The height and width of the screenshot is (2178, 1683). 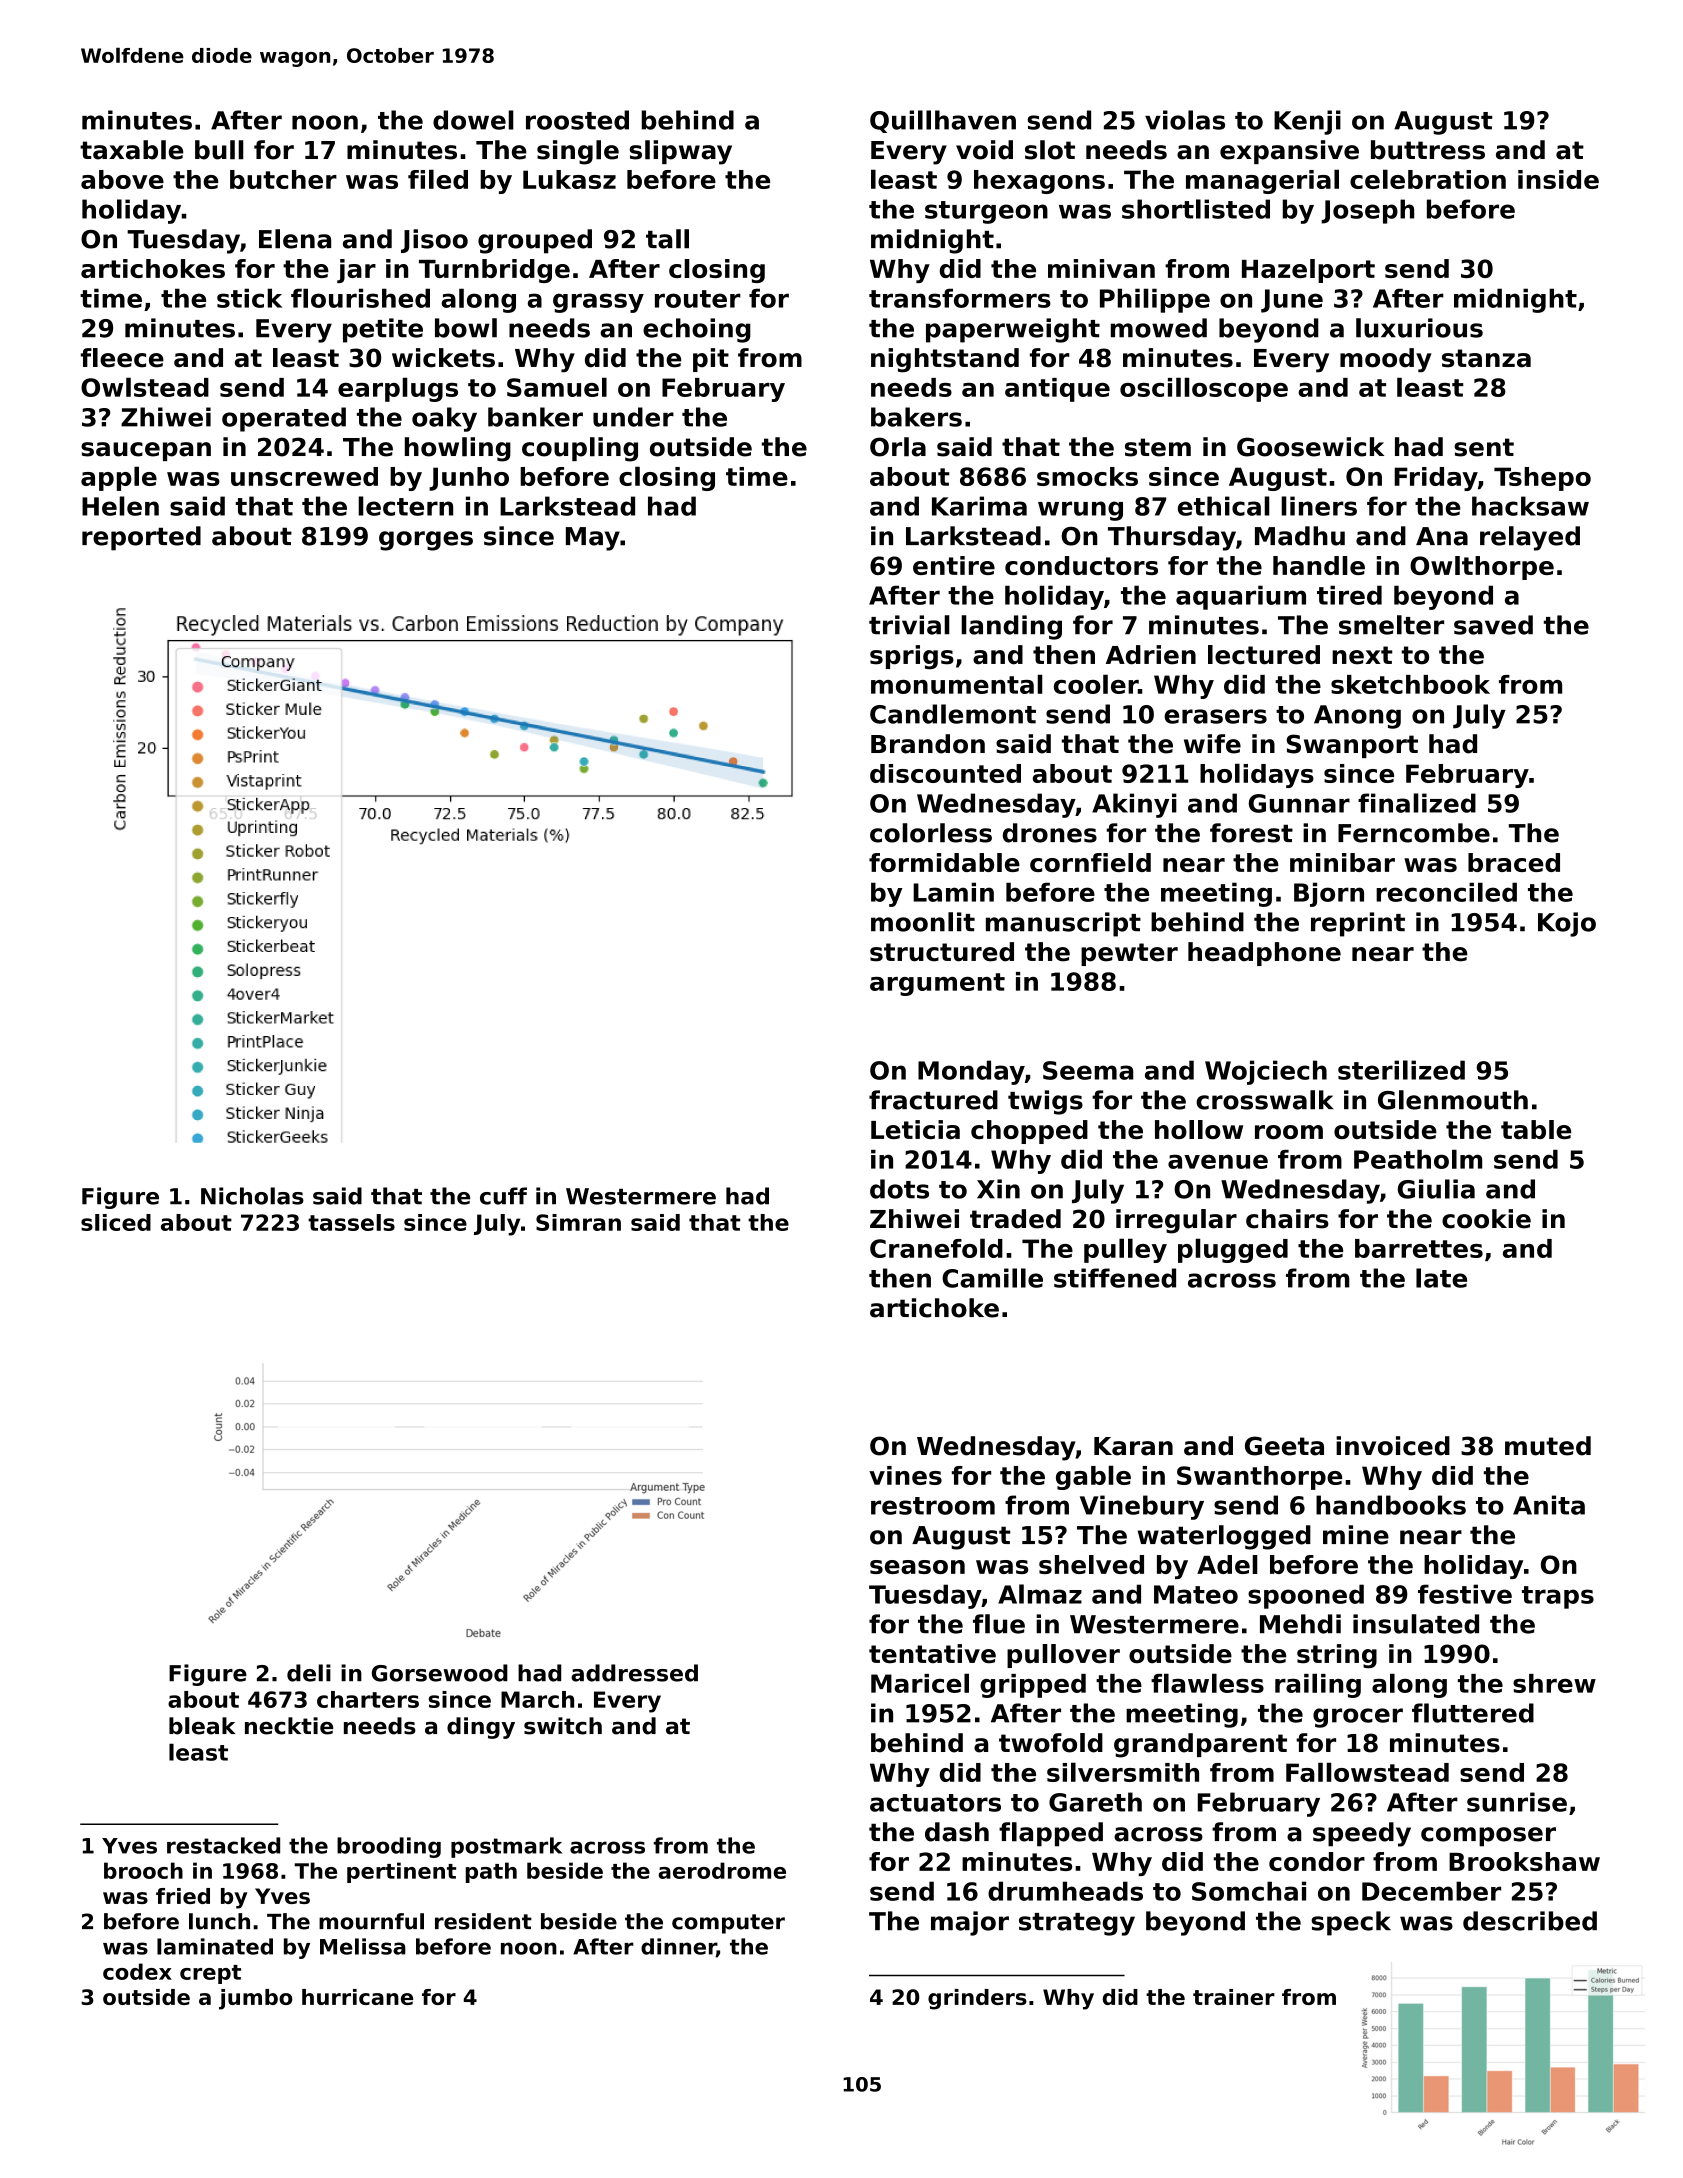 What do you see at coordinates (932, 1654) in the screenshot?
I see `tentative` at bounding box center [932, 1654].
